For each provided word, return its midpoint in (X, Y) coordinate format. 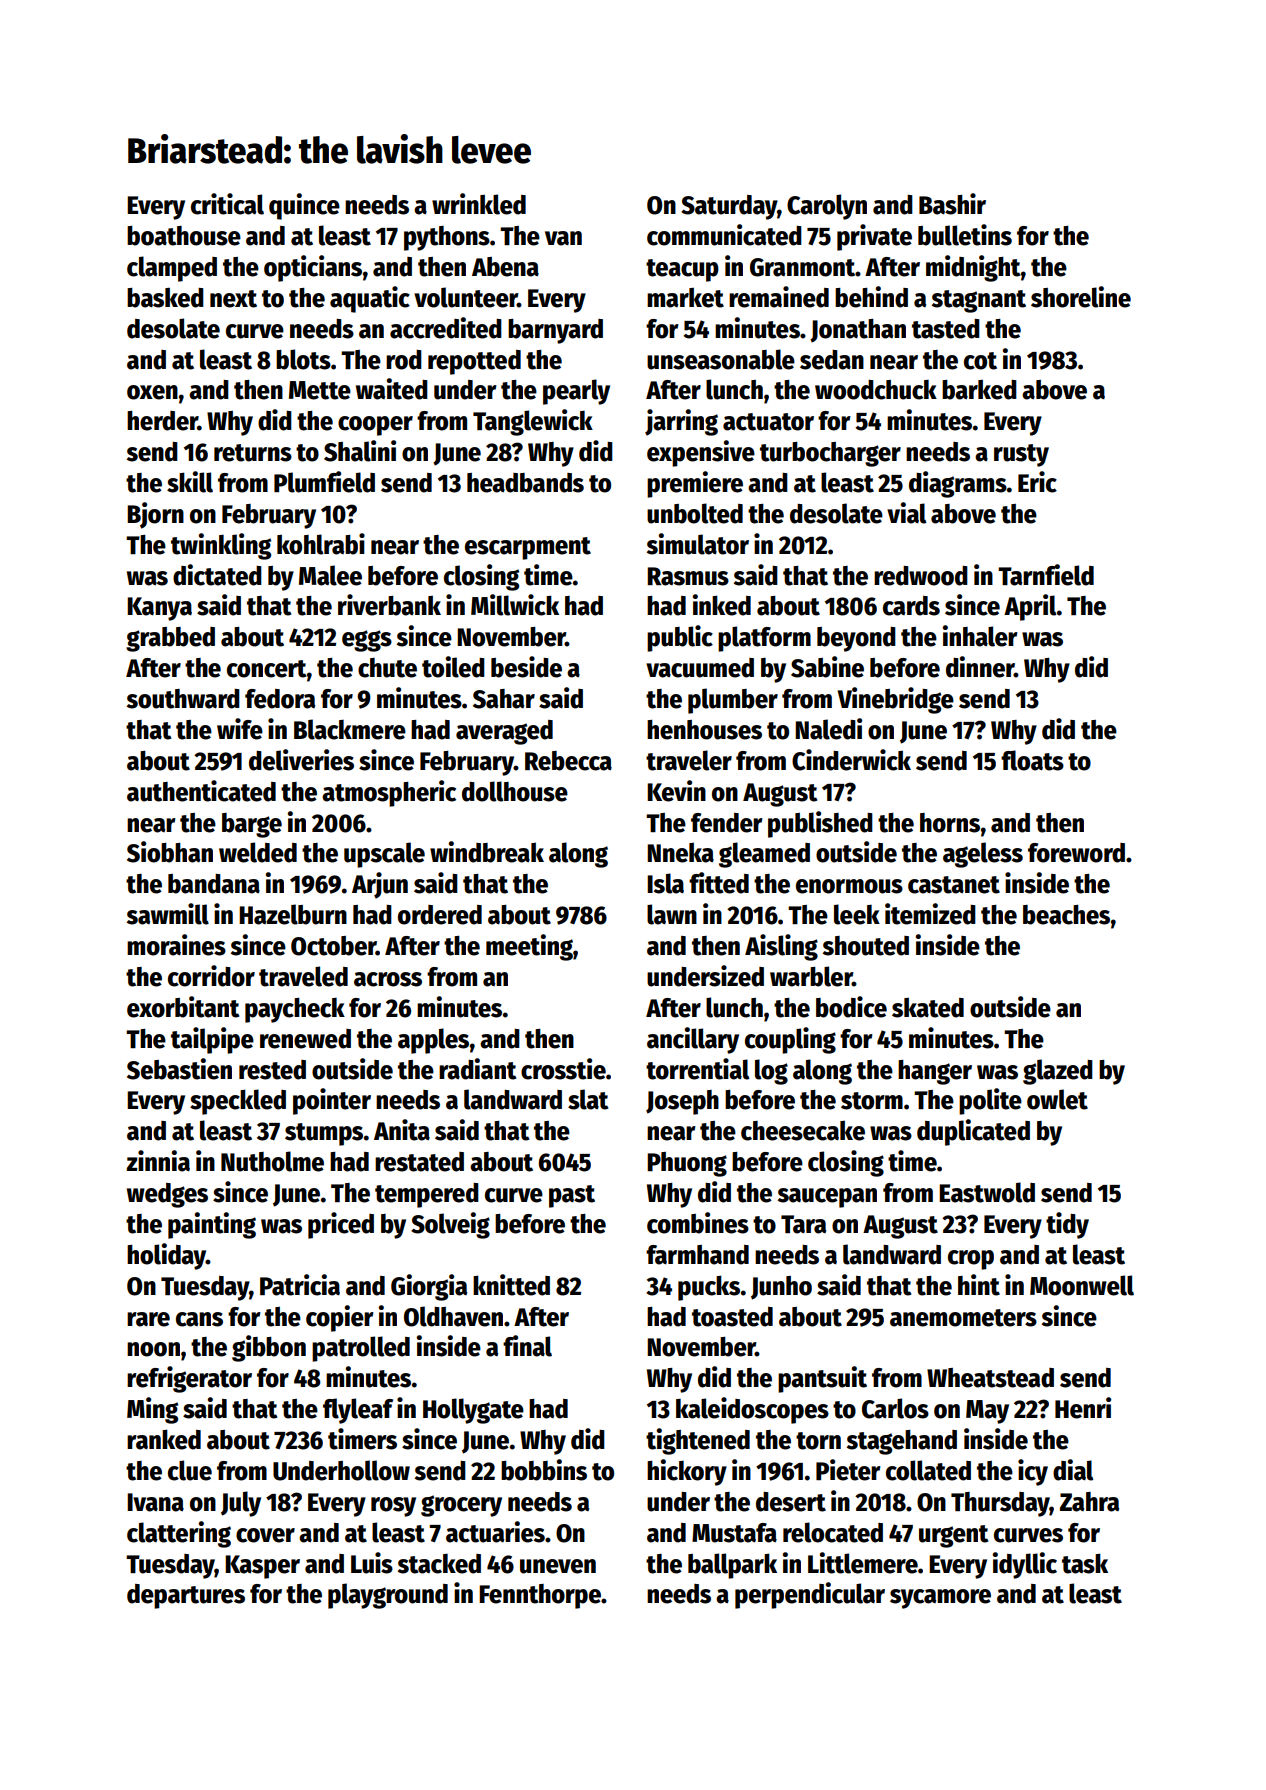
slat (588, 1099)
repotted (474, 362)
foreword (1076, 853)
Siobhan (170, 852)
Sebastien (179, 1069)
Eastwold (987, 1192)
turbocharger (830, 454)
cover (265, 1535)
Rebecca (568, 761)
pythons (447, 238)
